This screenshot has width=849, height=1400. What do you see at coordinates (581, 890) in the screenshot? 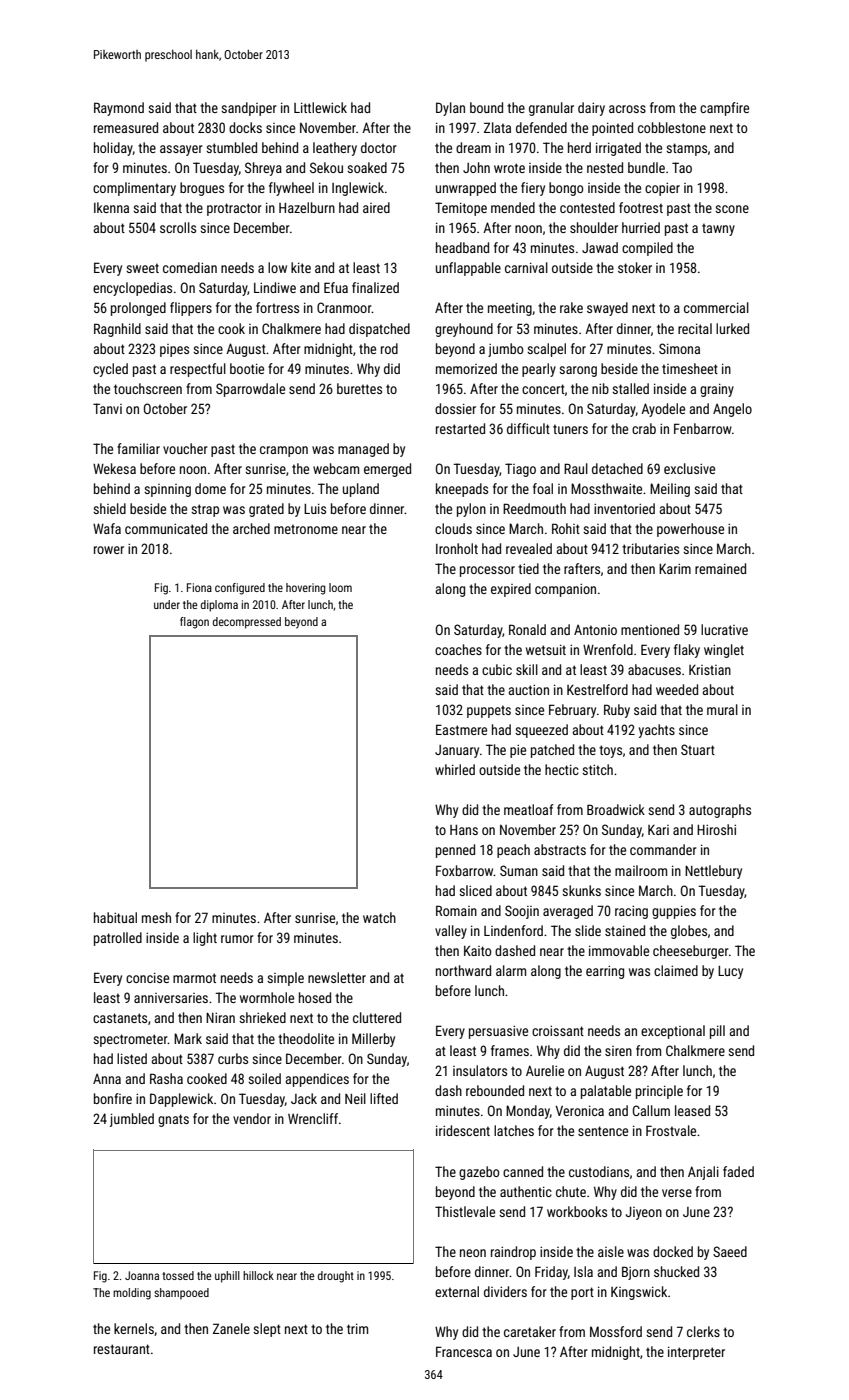
I see `skunks` at bounding box center [581, 890].
